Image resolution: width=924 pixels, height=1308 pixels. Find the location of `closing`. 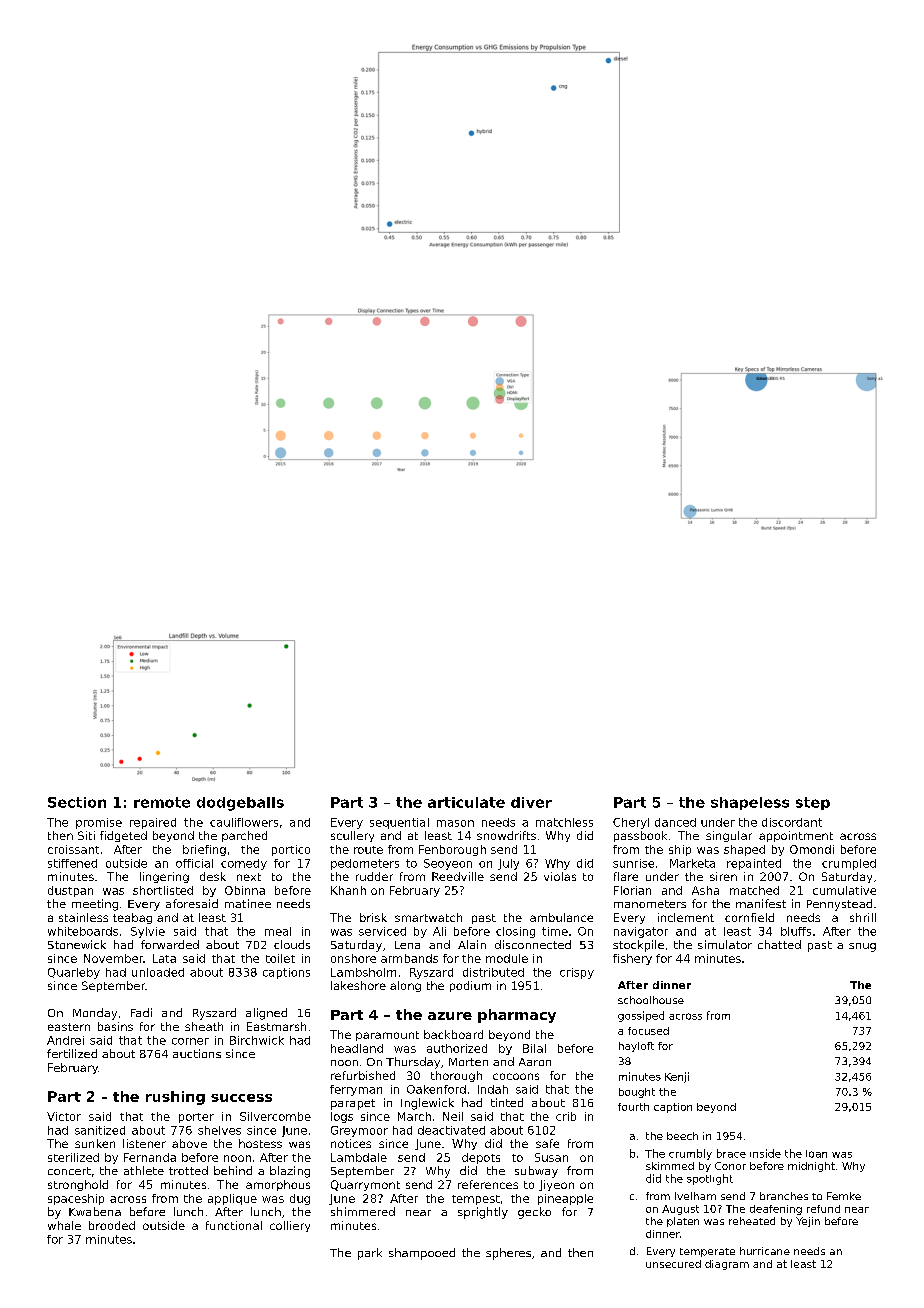

closing is located at coordinates (515, 932).
